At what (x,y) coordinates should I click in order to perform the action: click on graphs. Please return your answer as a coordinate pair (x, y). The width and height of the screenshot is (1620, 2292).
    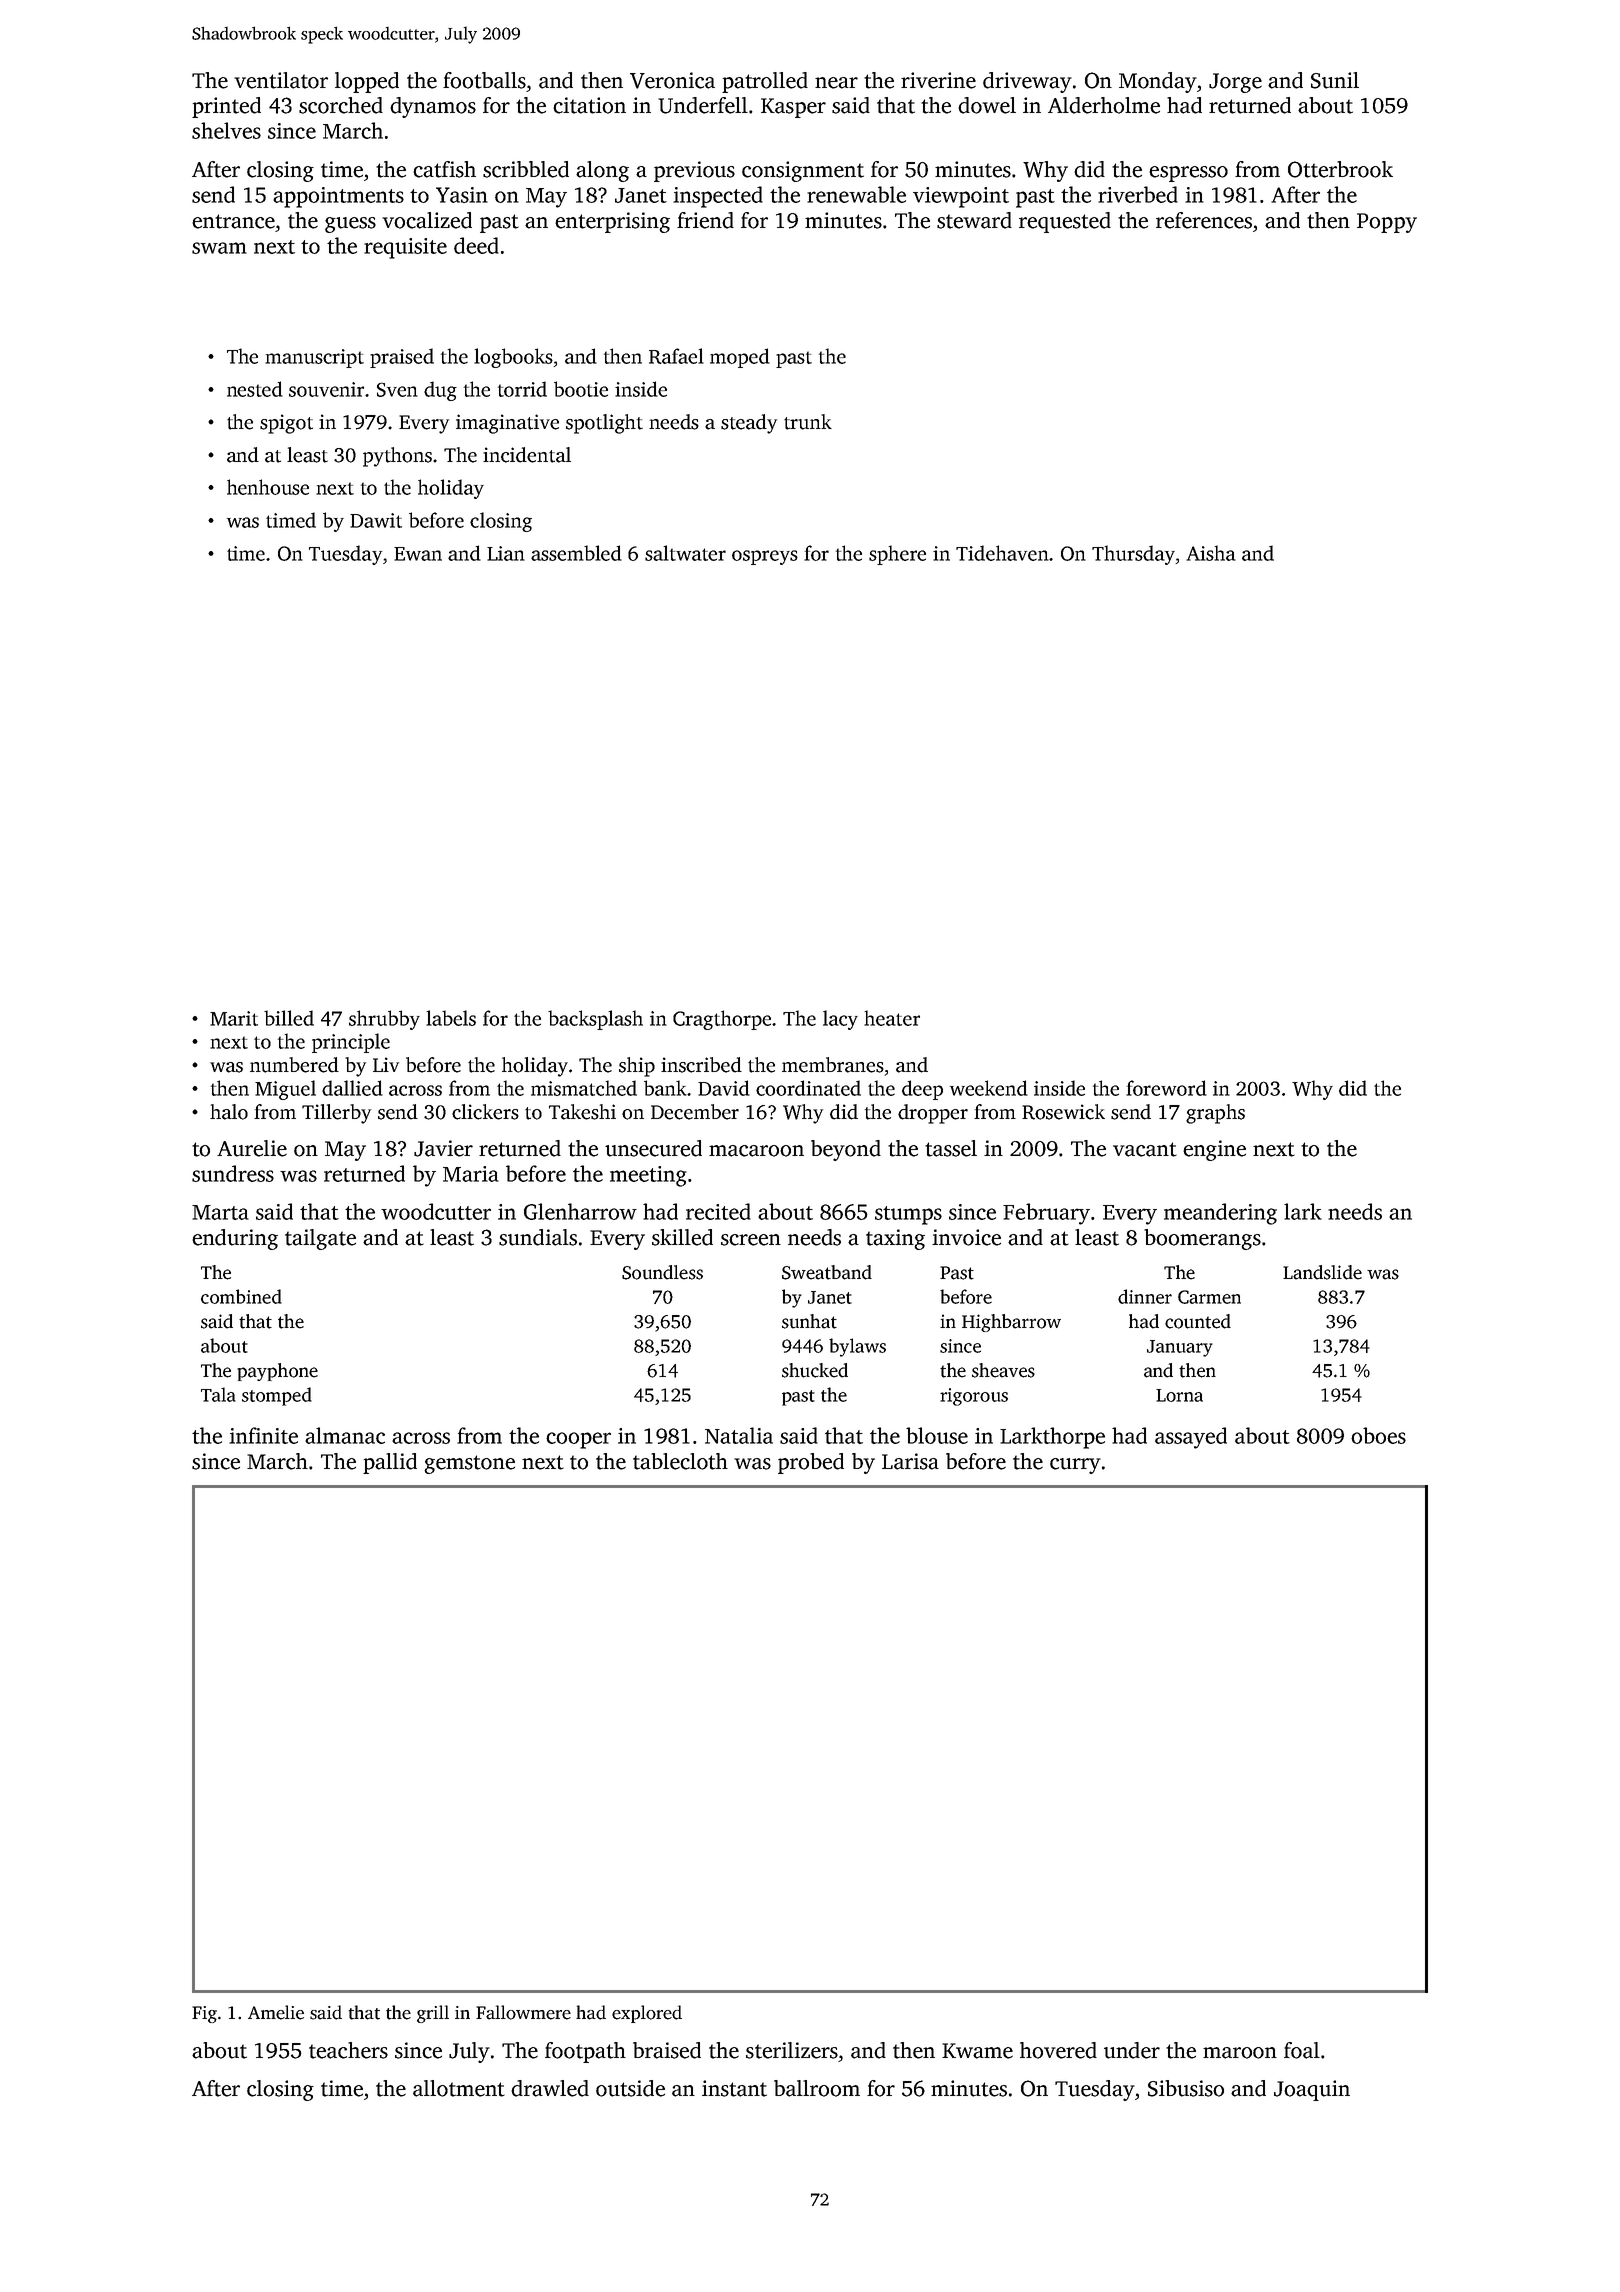
    Looking at the image, I should click on (1215, 1114).
